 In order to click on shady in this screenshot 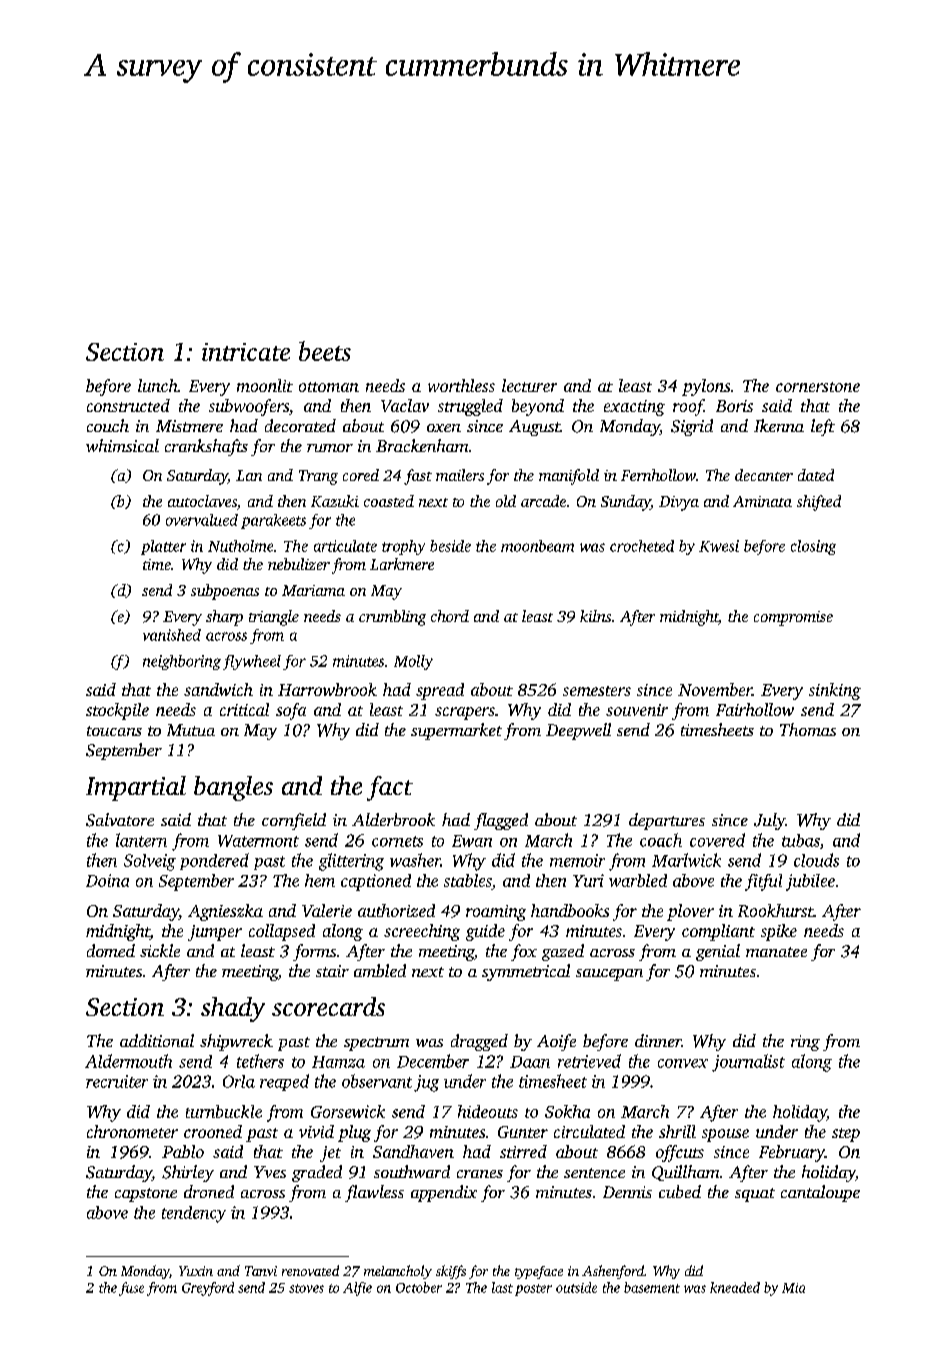, I will do `click(233, 1009)`.
